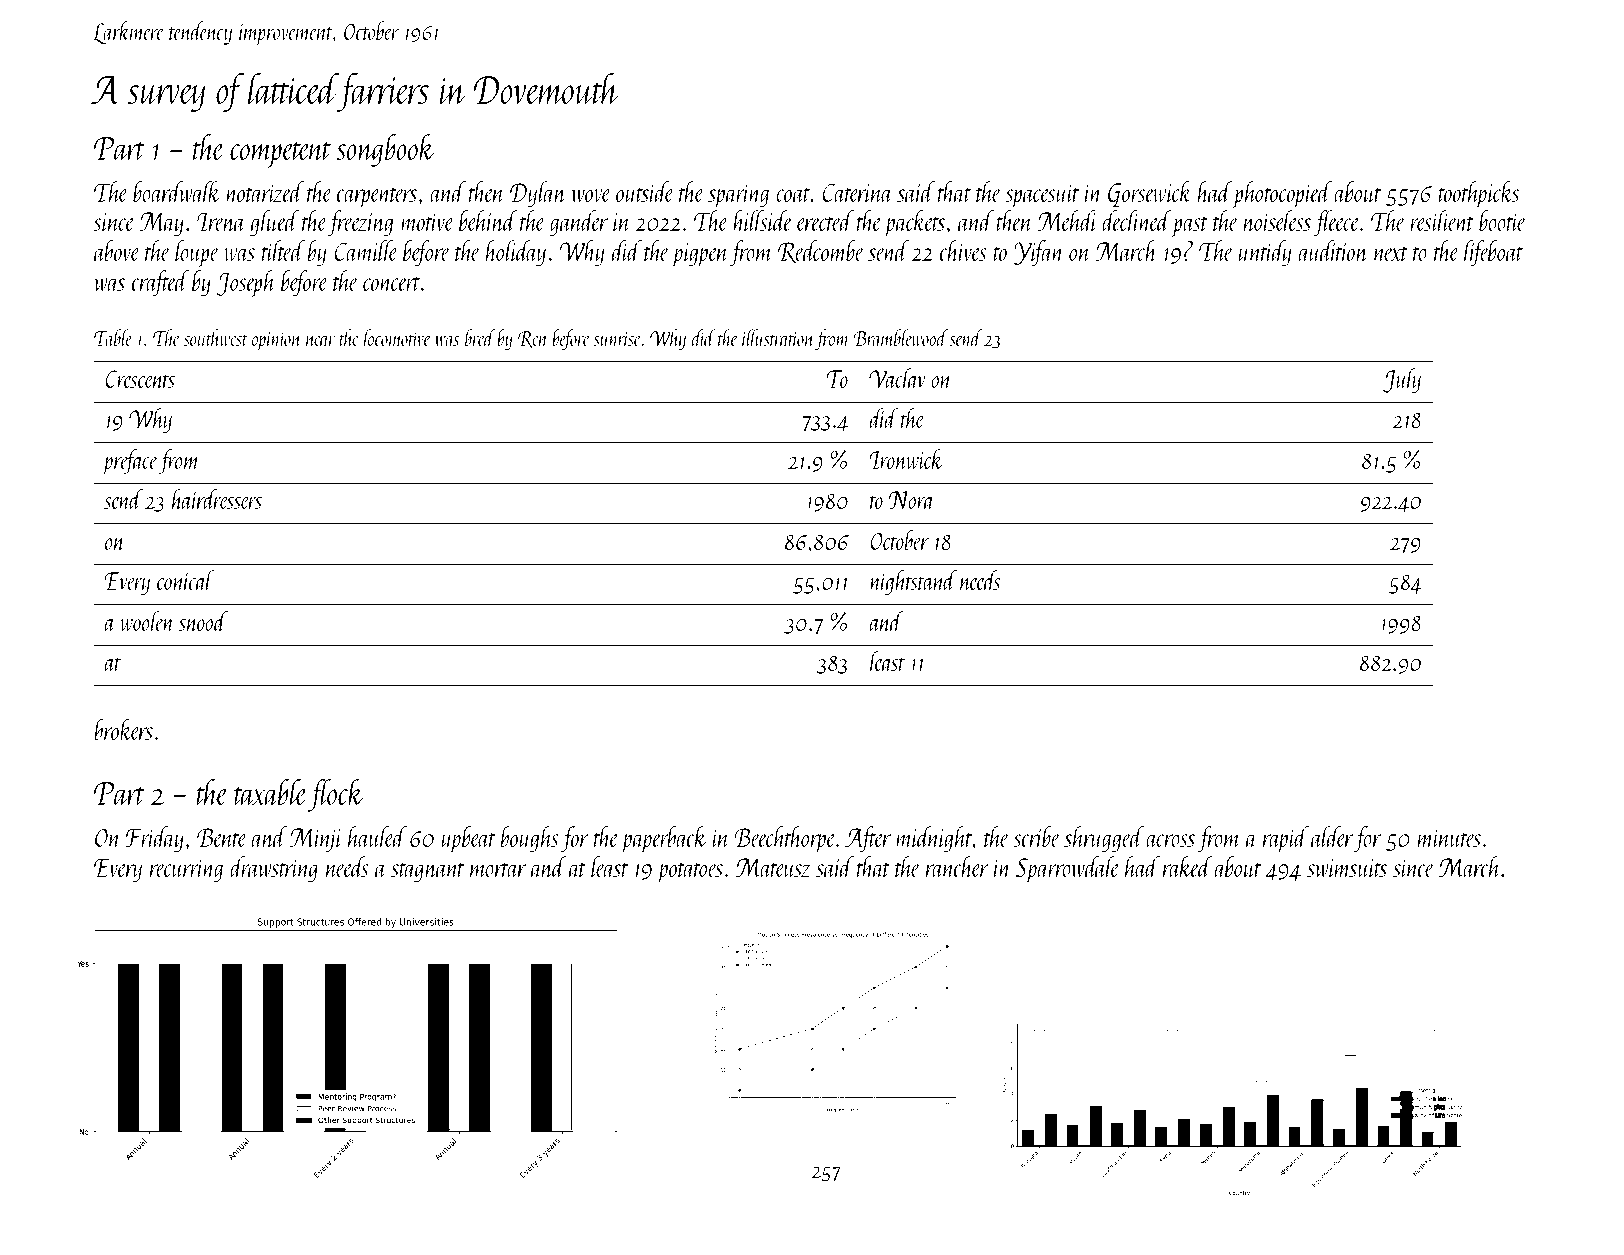  Describe the element at coordinates (1037, 836) in the page. I see `scribe` at that location.
